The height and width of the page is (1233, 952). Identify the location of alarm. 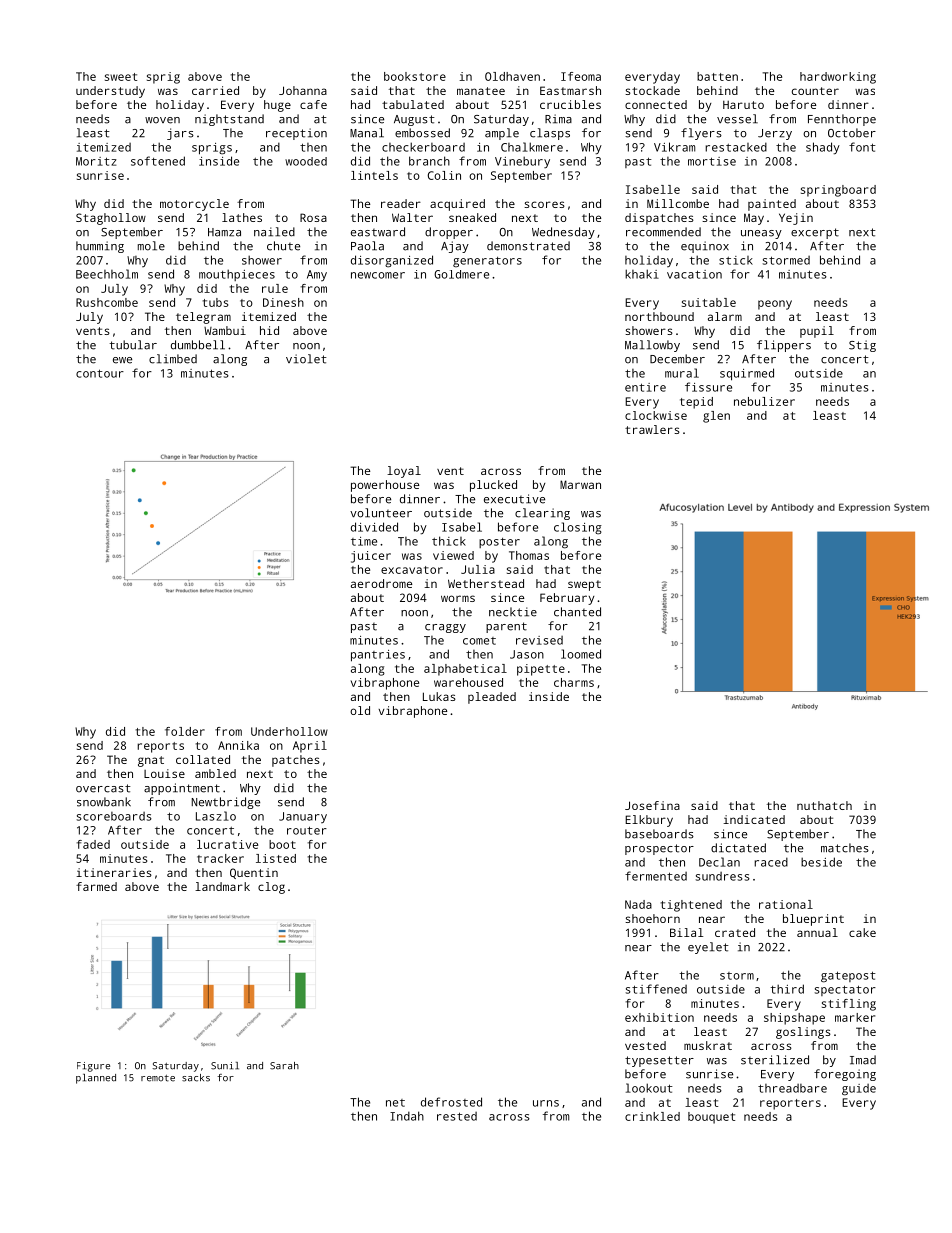
(725, 316).
